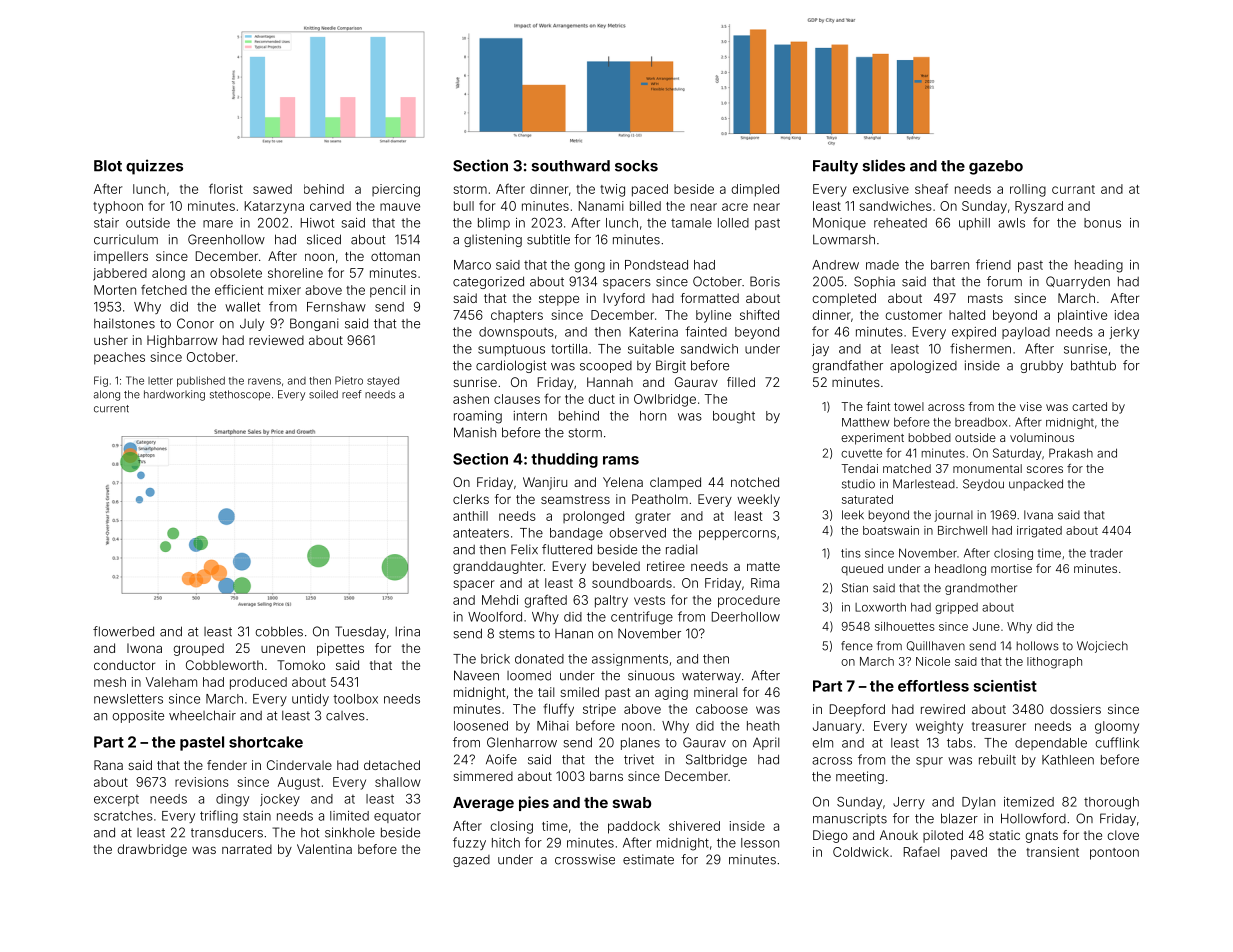 This document has height=952, width=1233. What do you see at coordinates (154, 167) in the document?
I see `quizzes` at bounding box center [154, 167].
